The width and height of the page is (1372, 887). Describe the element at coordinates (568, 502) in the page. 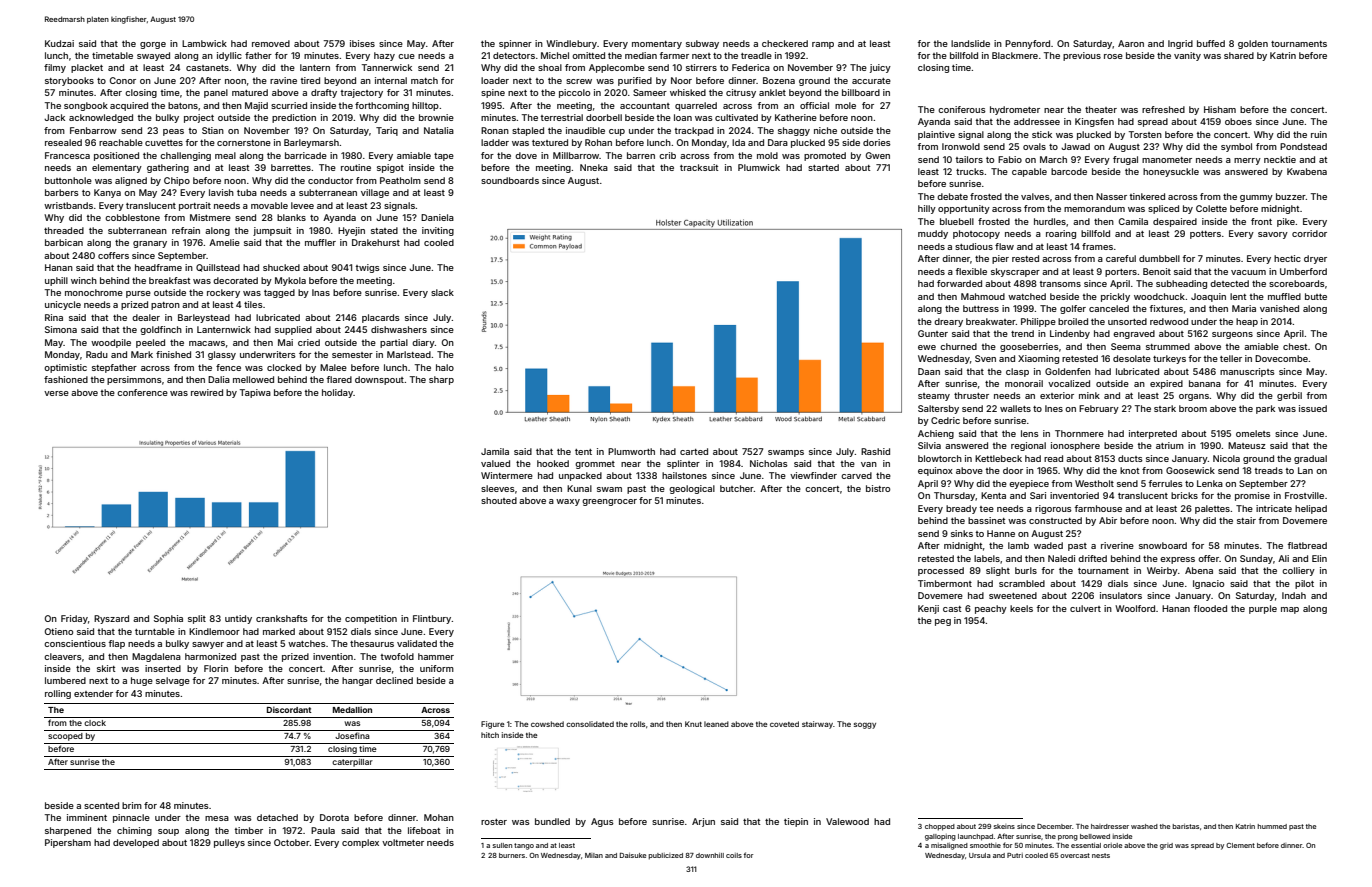

I see `waxy` at that location.
